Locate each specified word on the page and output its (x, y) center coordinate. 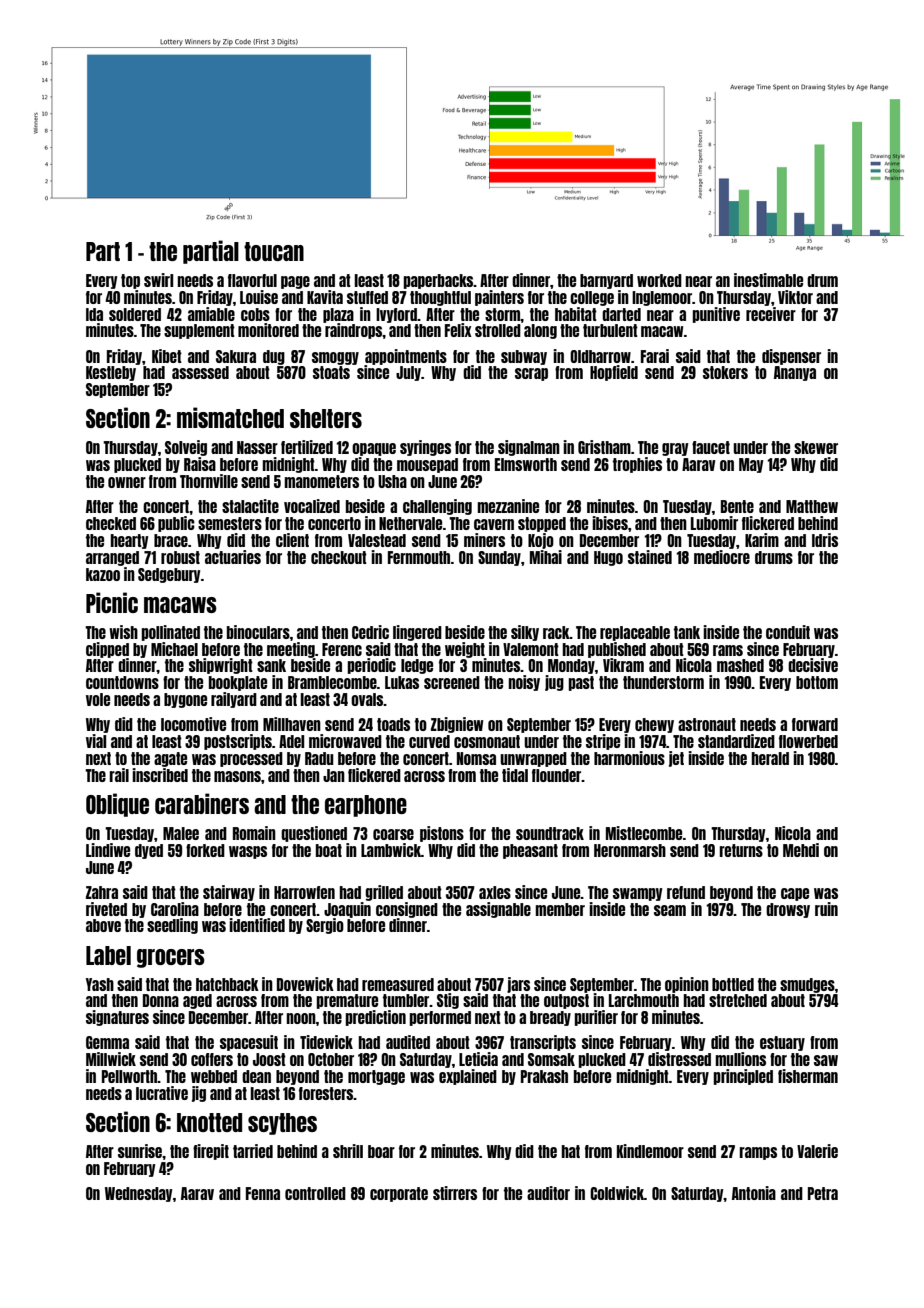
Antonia (754, 1193)
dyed (149, 851)
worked (659, 280)
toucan (274, 251)
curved (429, 741)
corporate (399, 1194)
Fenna (263, 1193)
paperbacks (438, 281)
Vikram (623, 665)
